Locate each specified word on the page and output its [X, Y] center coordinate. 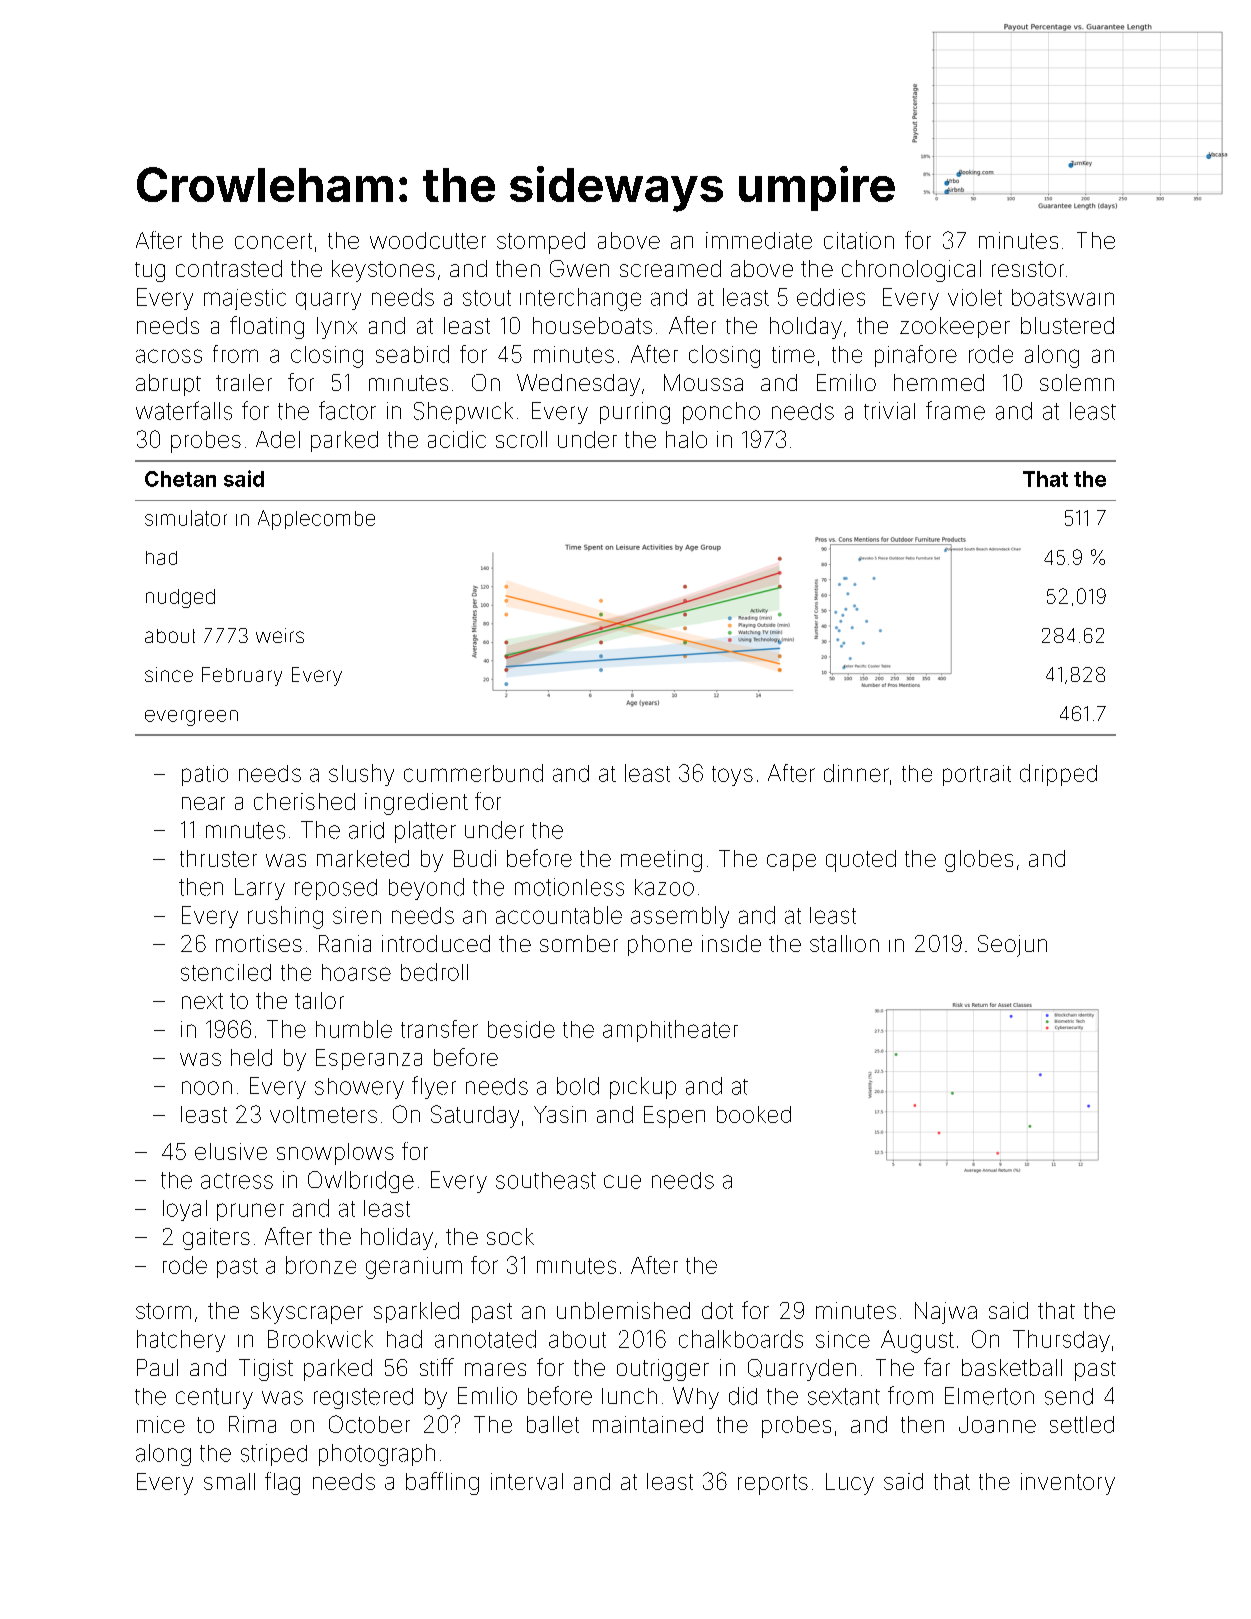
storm [163, 1311]
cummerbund [473, 773]
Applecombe [316, 520]
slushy [361, 775]
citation [859, 240]
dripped [1058, 775]
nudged [180, 598]
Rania [345, 943]
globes [979, 861]
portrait [977, 775]
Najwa [946, 1313]
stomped [541, 243]
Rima [252, 1424]
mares [495, 1369]
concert [273, 241]
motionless [569, 887]
